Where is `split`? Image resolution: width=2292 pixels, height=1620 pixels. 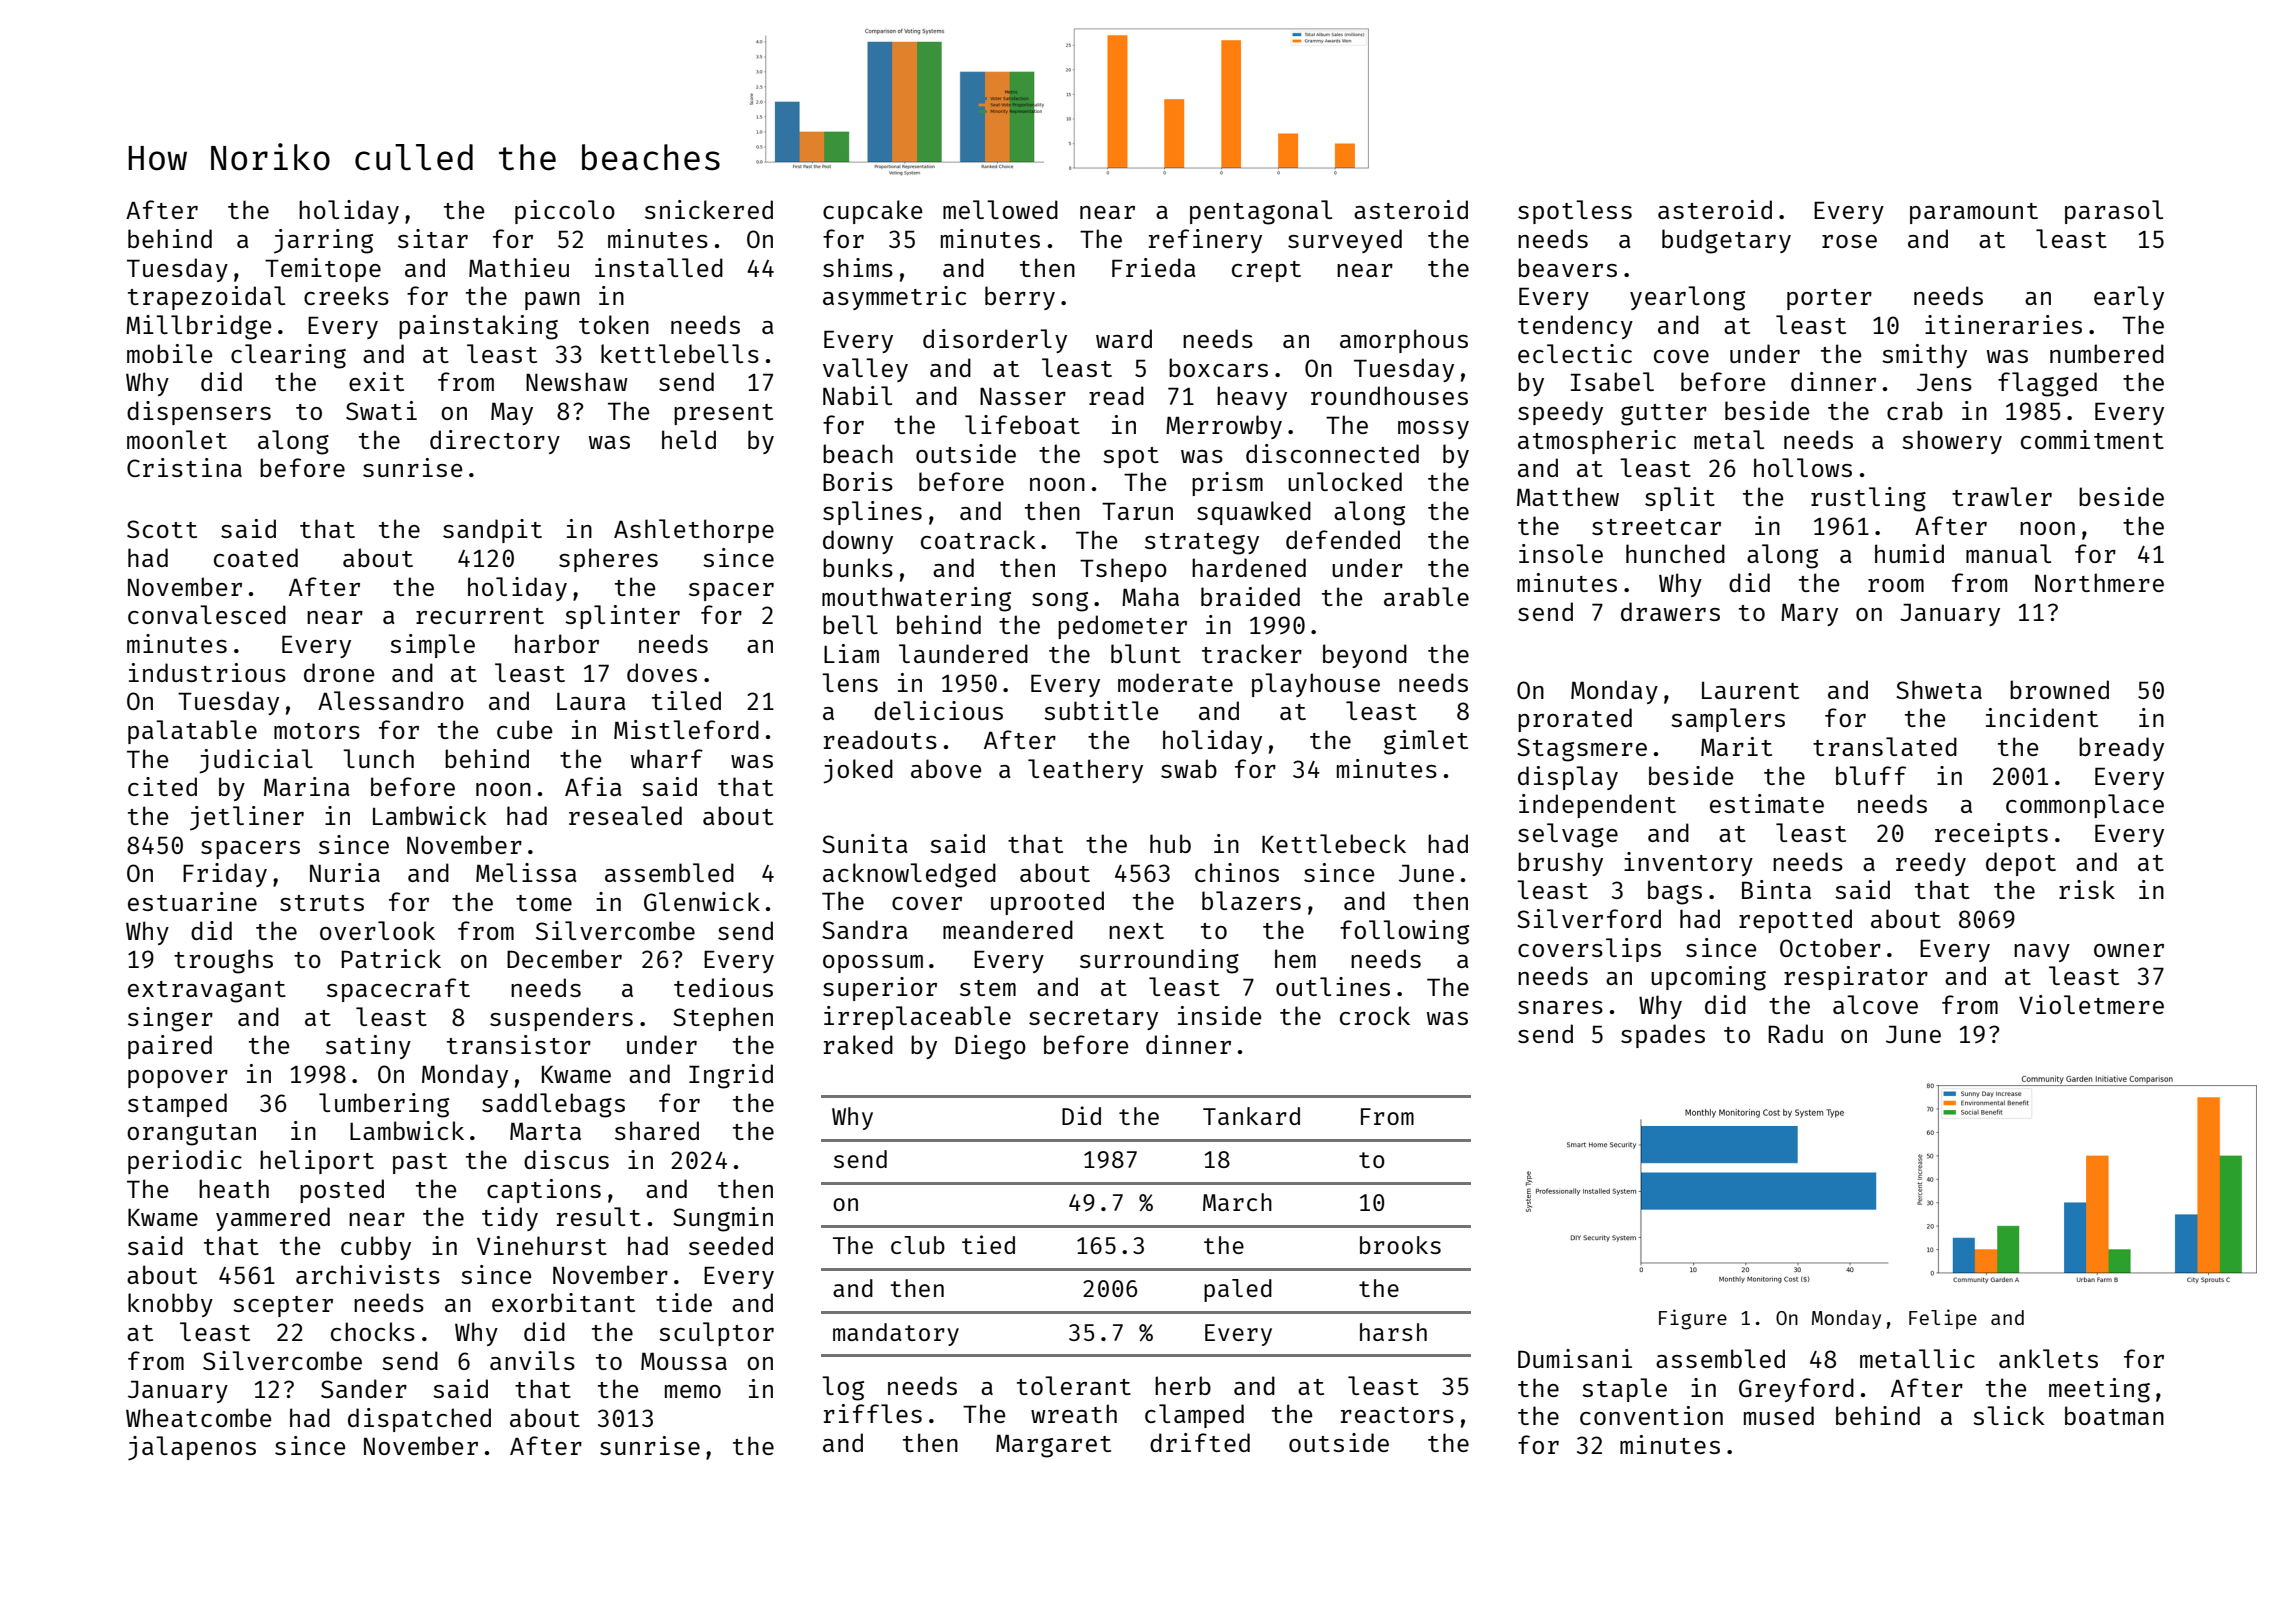
split is located at coordinates (1680, 499).
